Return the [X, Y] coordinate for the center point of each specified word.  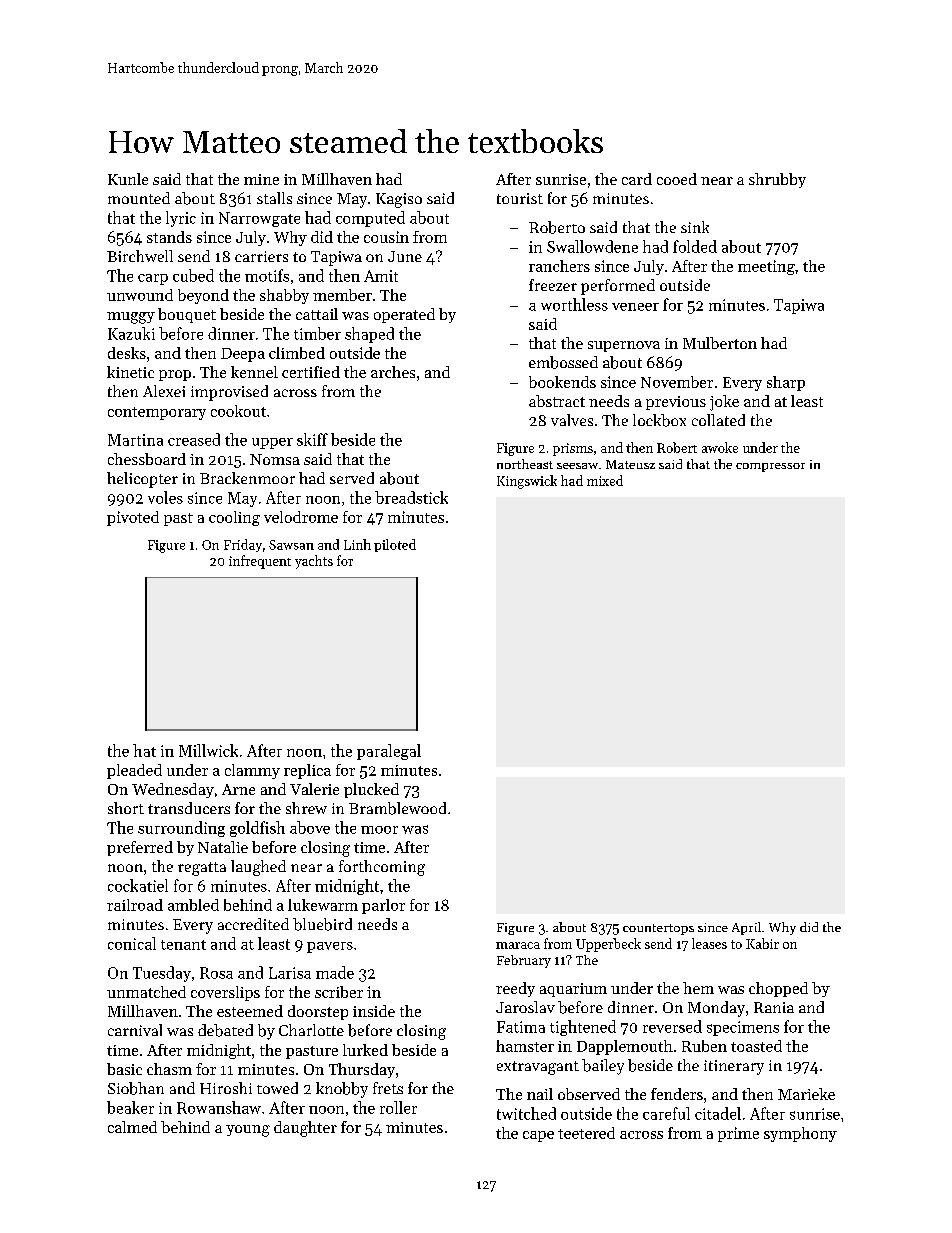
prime [738, 1134]
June [405, 256]
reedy [515, 989]
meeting [766, 267]
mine [261, 179]
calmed [132, 1127]
